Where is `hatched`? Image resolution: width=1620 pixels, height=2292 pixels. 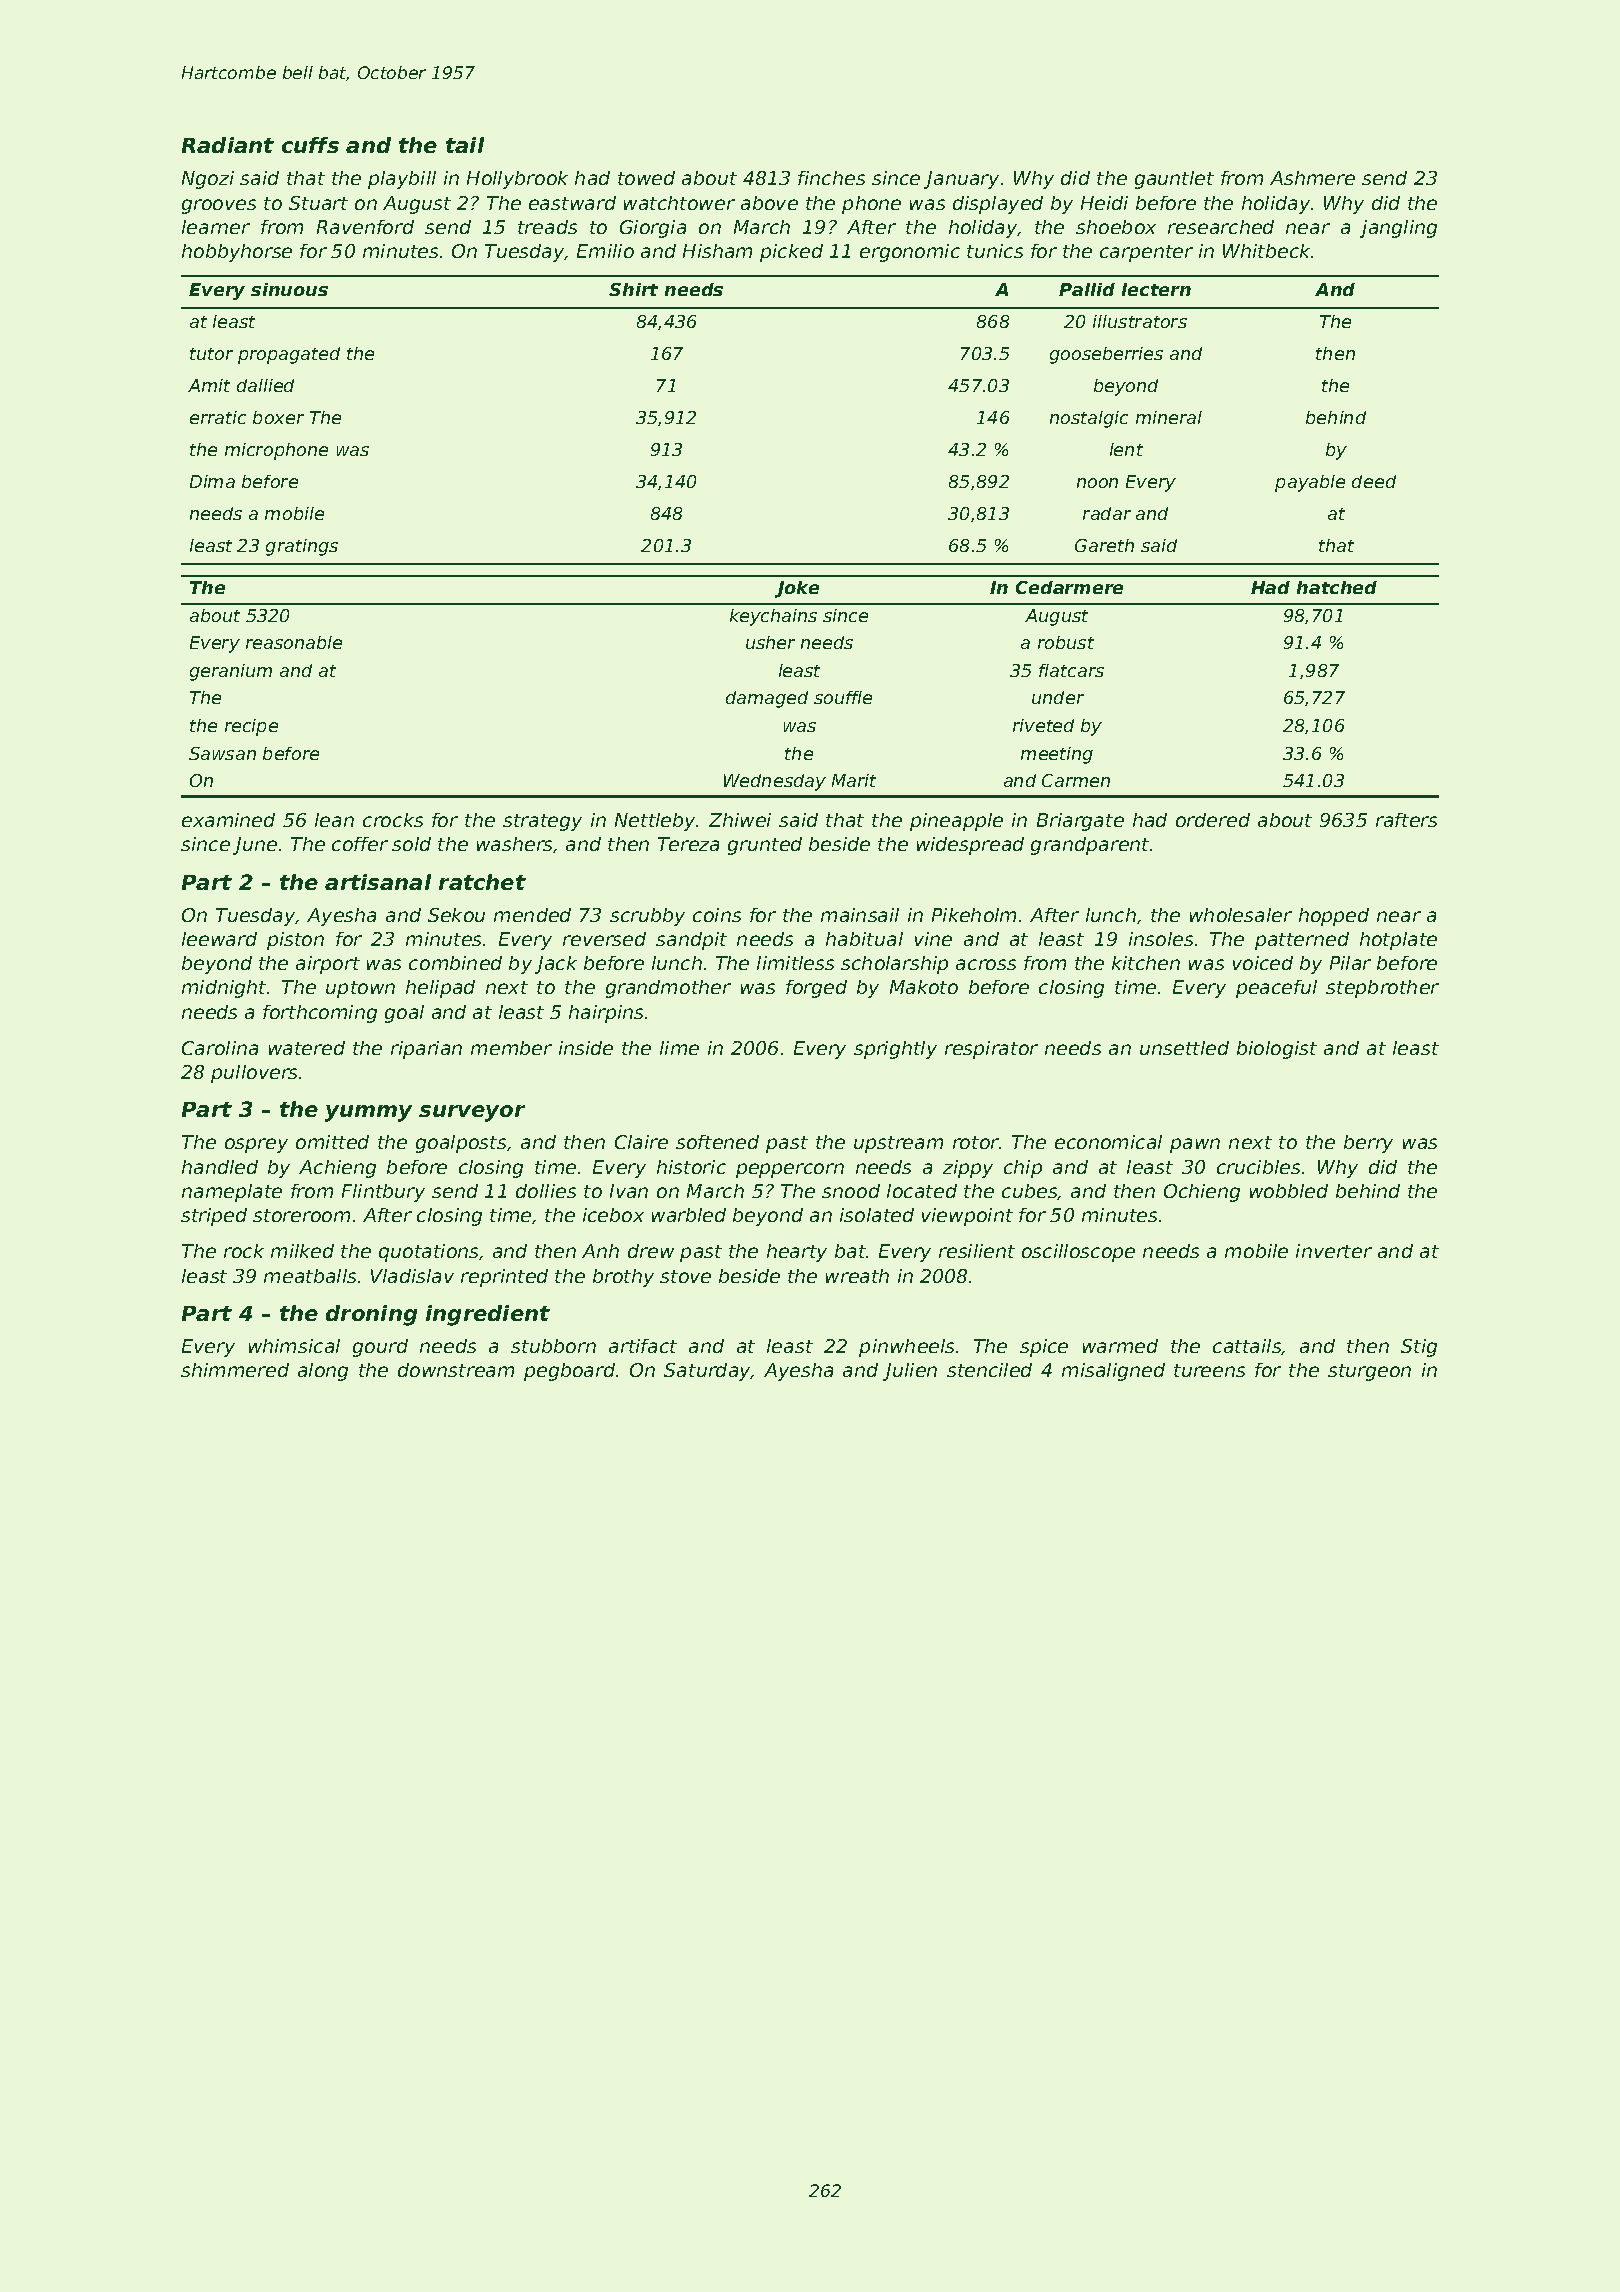
hatched is located at coordinates (1337, 587).
